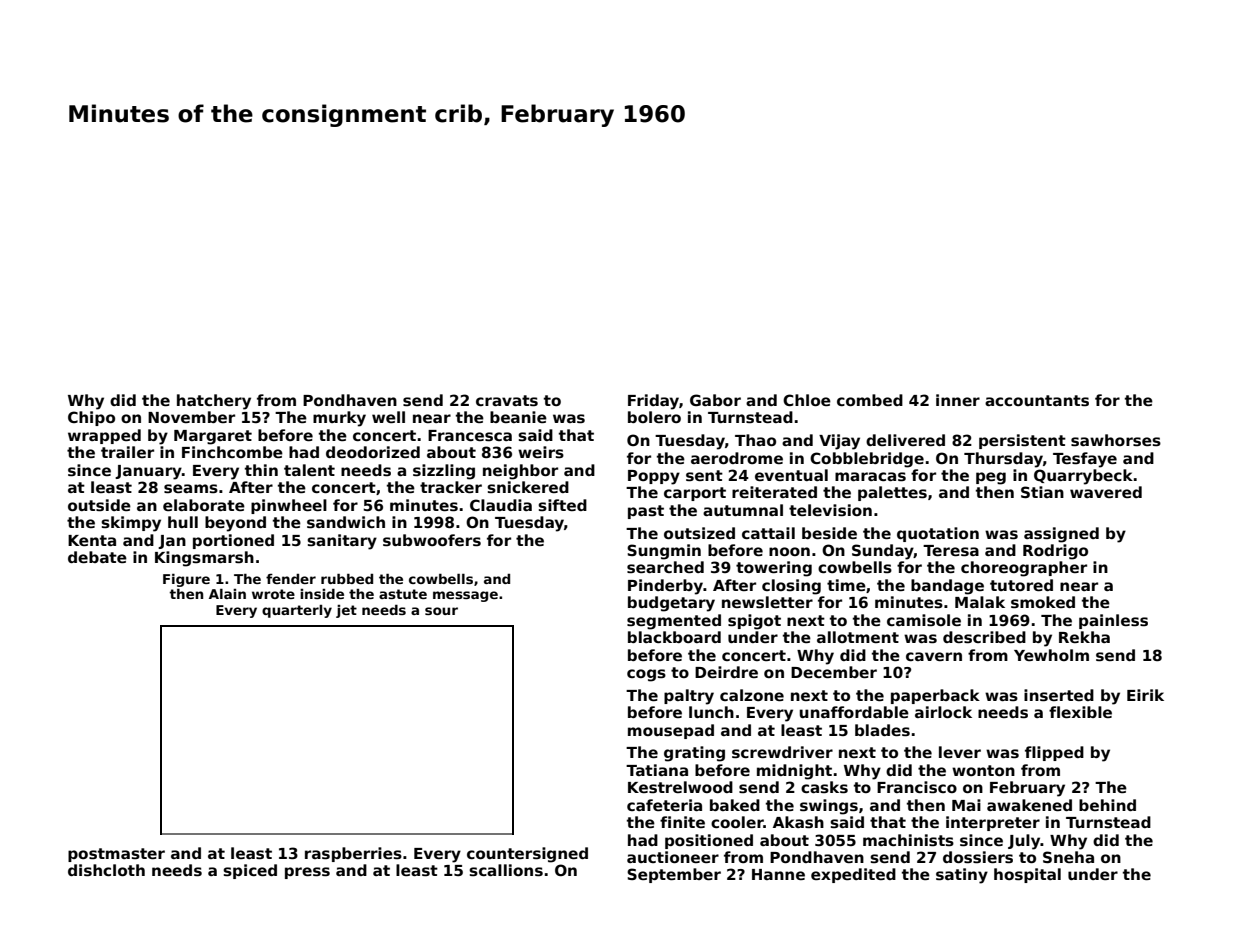 Image resolution: width=1233 pixels, height=952 pixels. What do you see at coordinates (307, 873) in the screenshot?
I see `press` at bounding box center [307, 873].
